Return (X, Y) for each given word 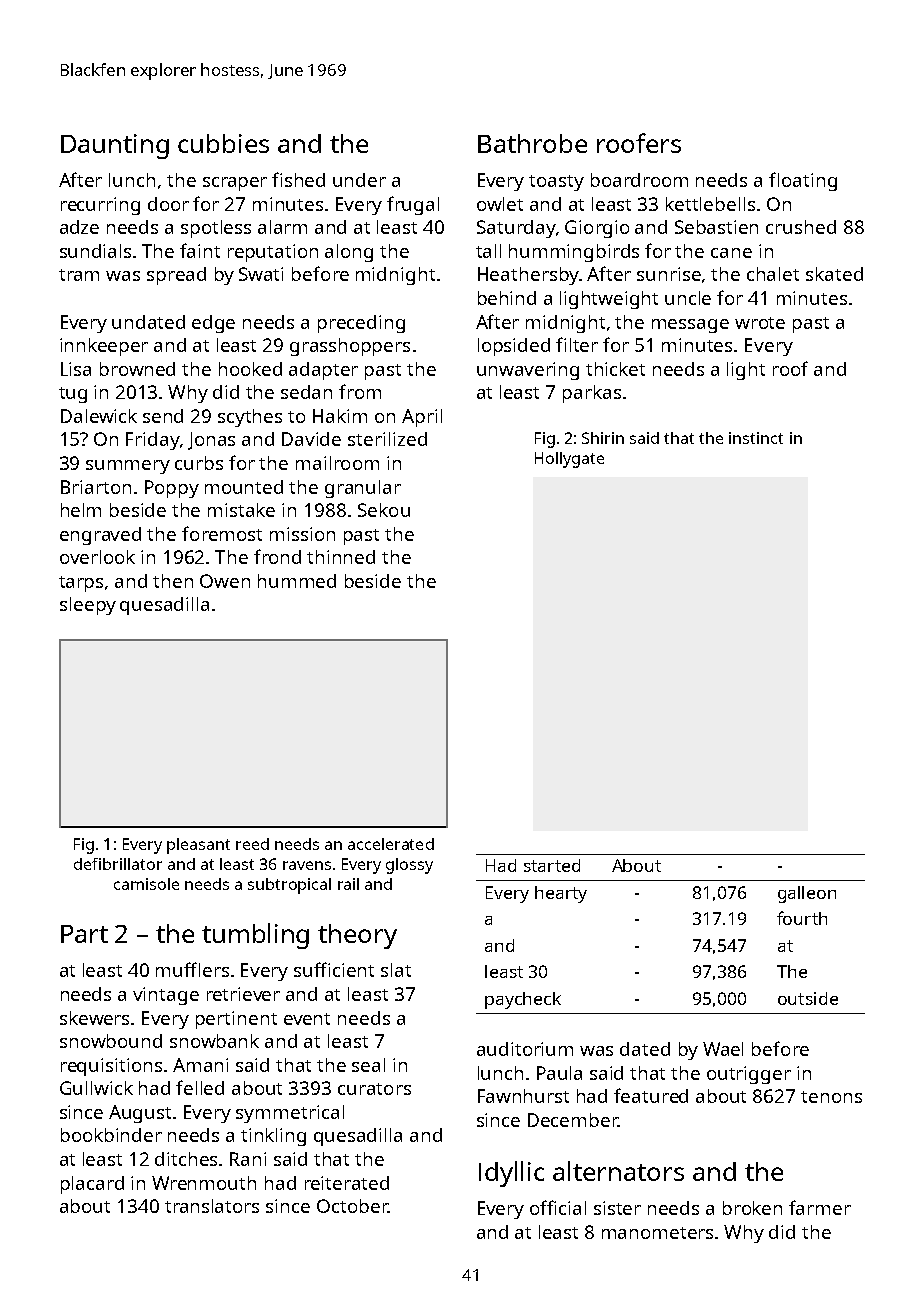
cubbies (223, 143)
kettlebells (710, 204)
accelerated (391, 844)
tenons (831, 1097)
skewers (94, 1018)
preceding (361, 324)
